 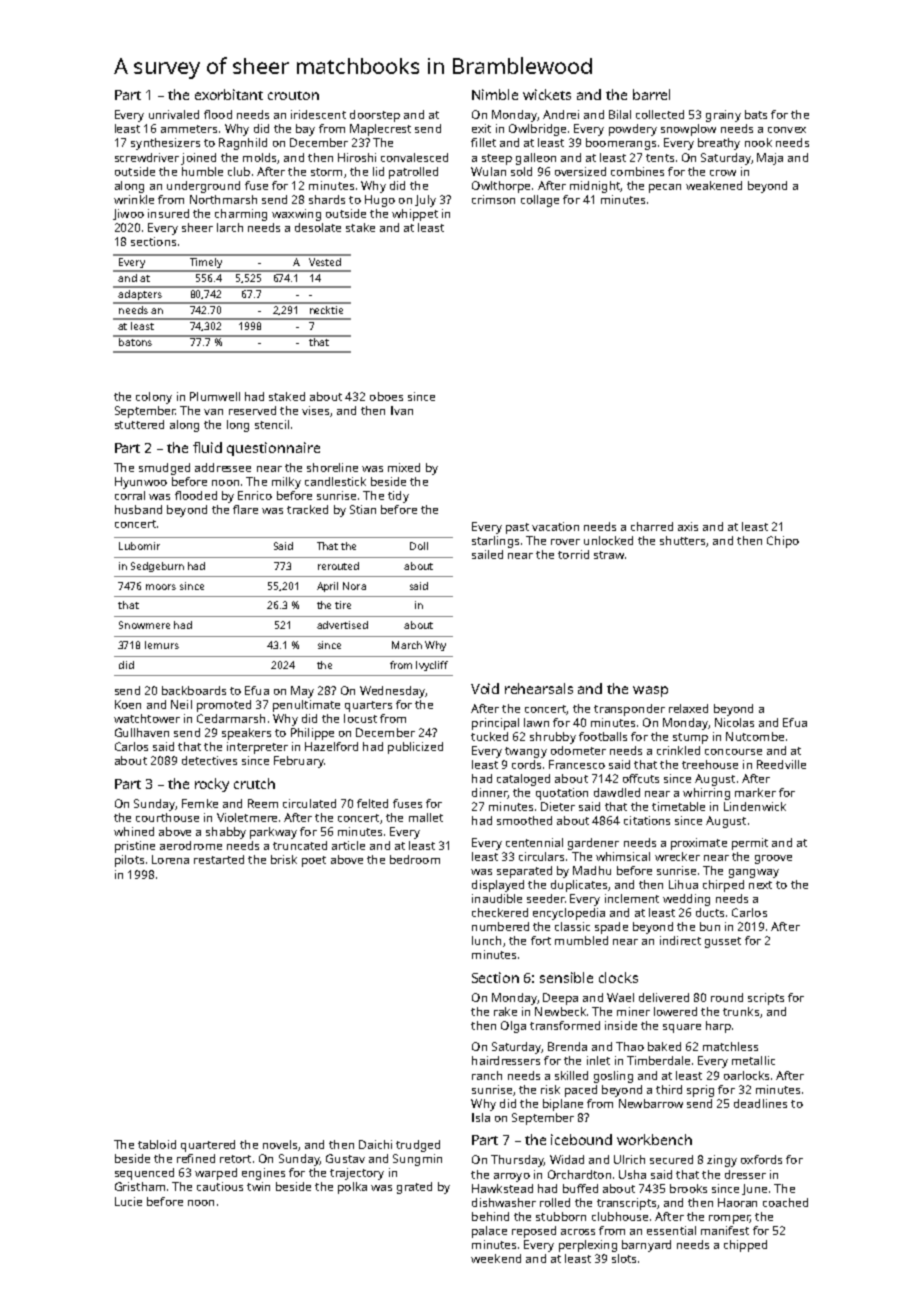 I want to click on pilots, so click(x=129, y=861).
